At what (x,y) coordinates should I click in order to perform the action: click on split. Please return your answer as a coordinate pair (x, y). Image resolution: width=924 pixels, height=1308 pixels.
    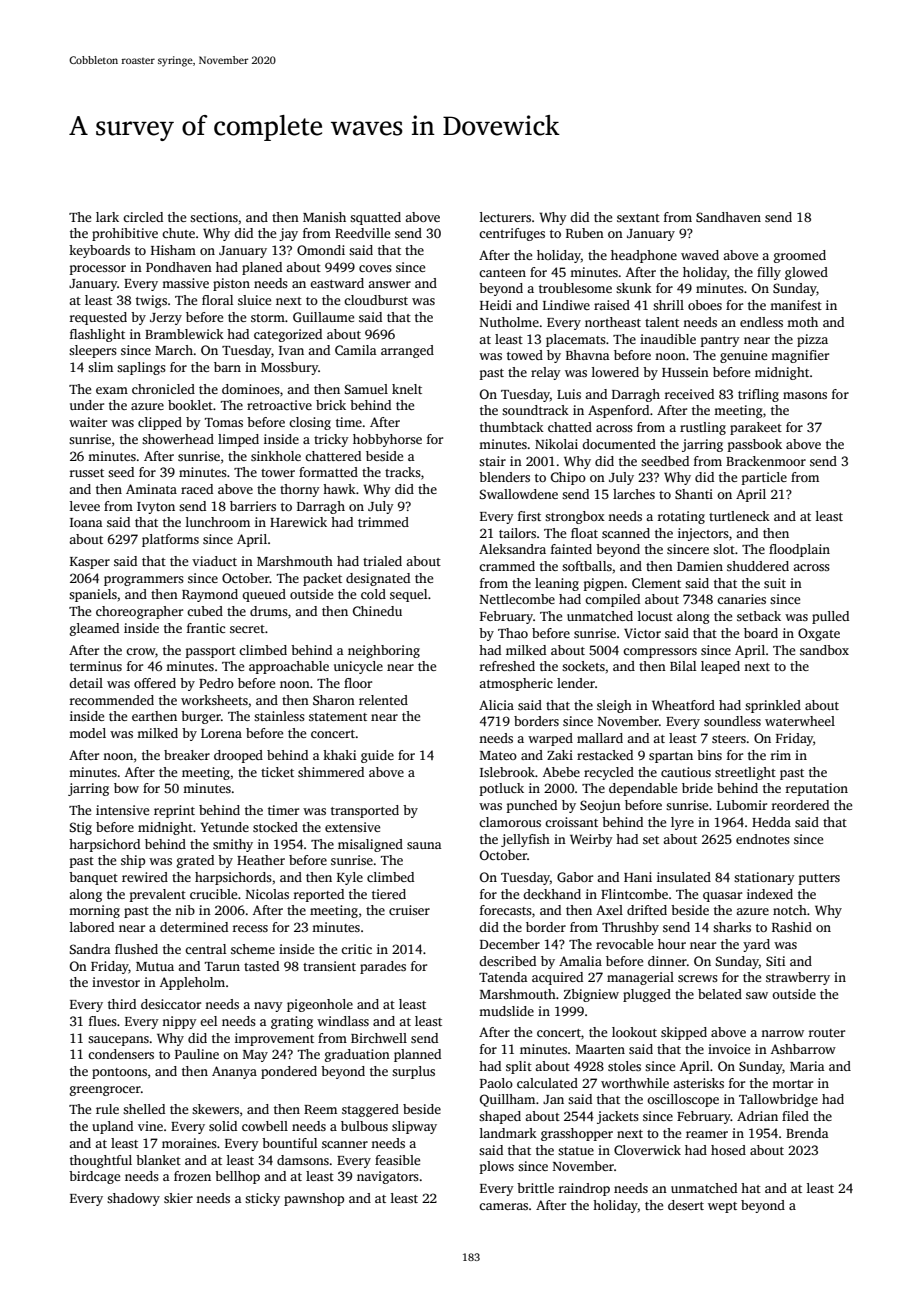
    Looking at the image, I should click on (519, 1067).
